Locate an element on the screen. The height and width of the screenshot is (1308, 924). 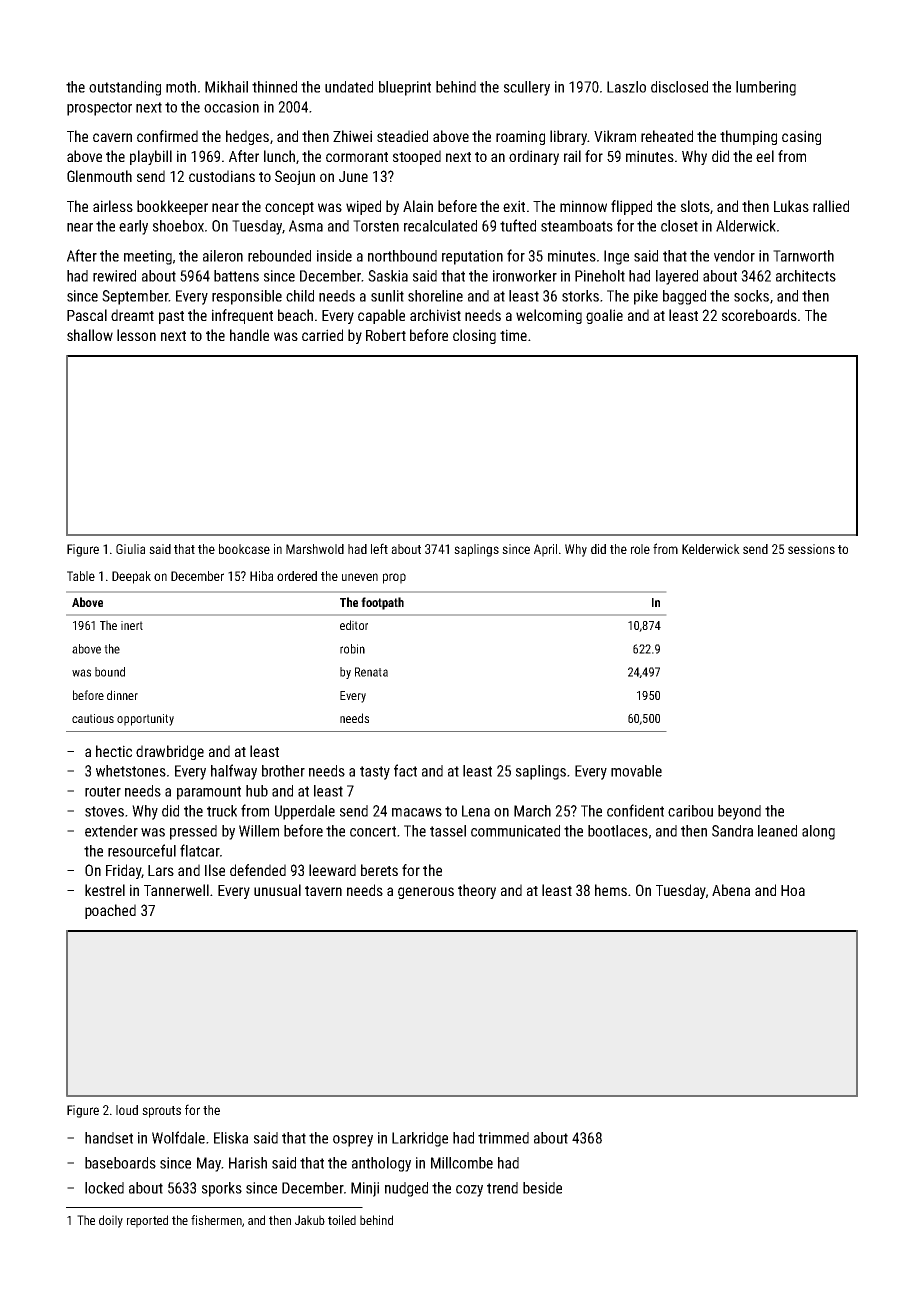
Abena is located at coordinates (731, 890).
